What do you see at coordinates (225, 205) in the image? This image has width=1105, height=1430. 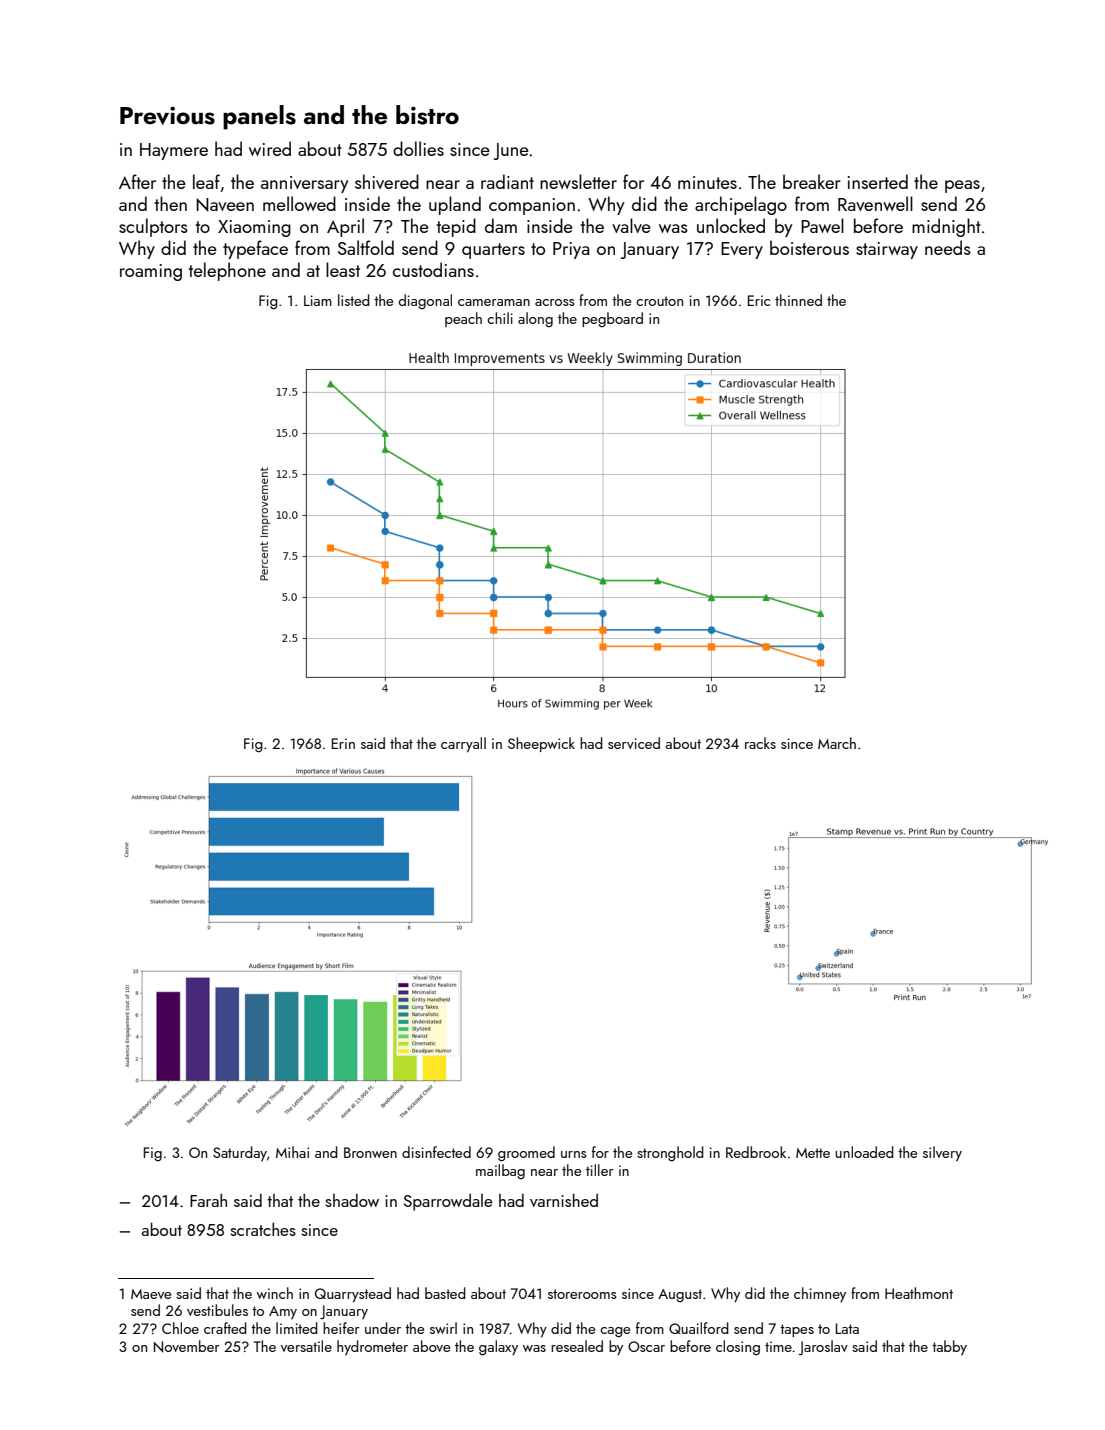 I see `Naveen` at bounding box center [225, 205].
